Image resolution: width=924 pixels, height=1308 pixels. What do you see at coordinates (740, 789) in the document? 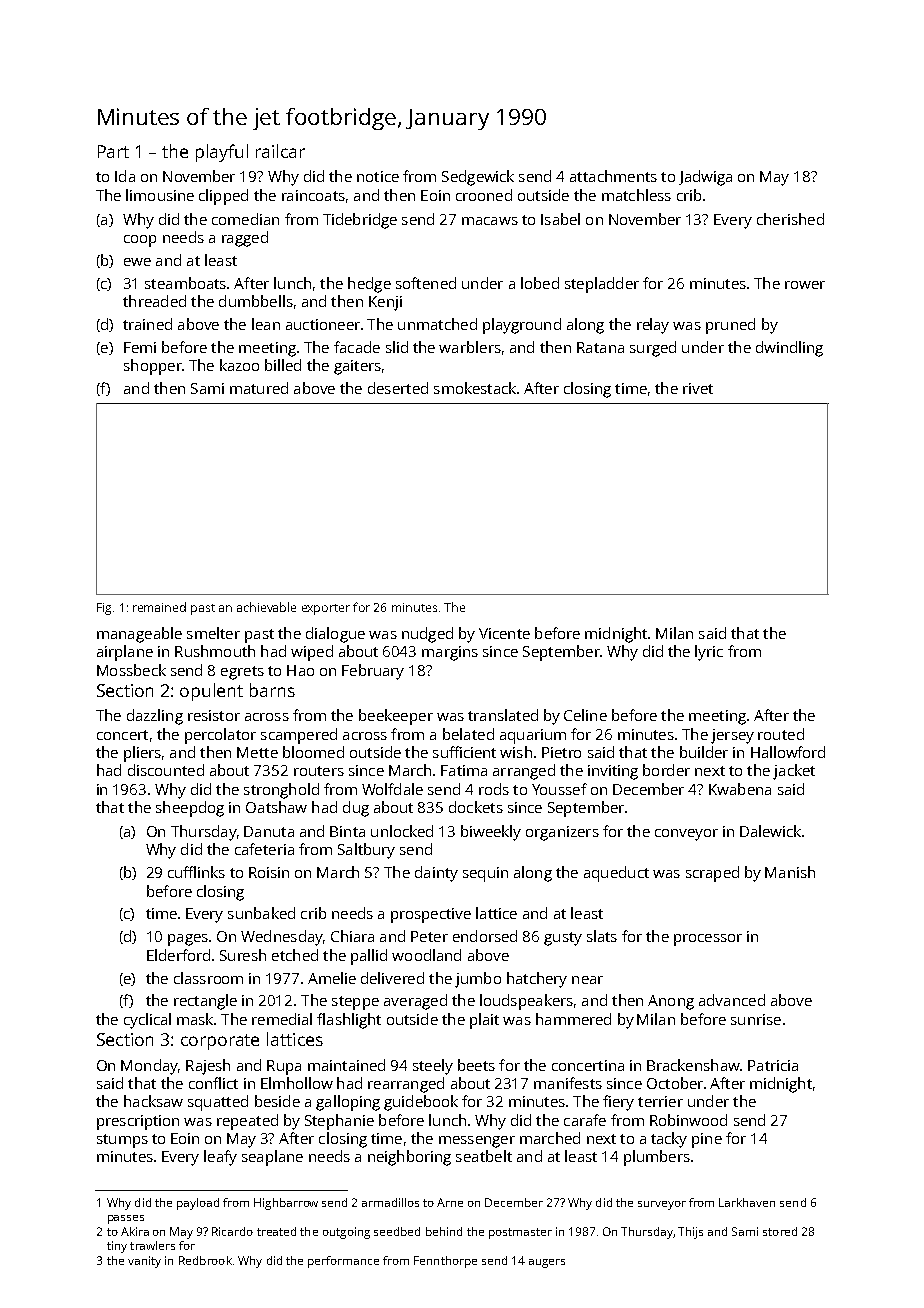
I see `Kwabena` at bounding box center [740, 789].
